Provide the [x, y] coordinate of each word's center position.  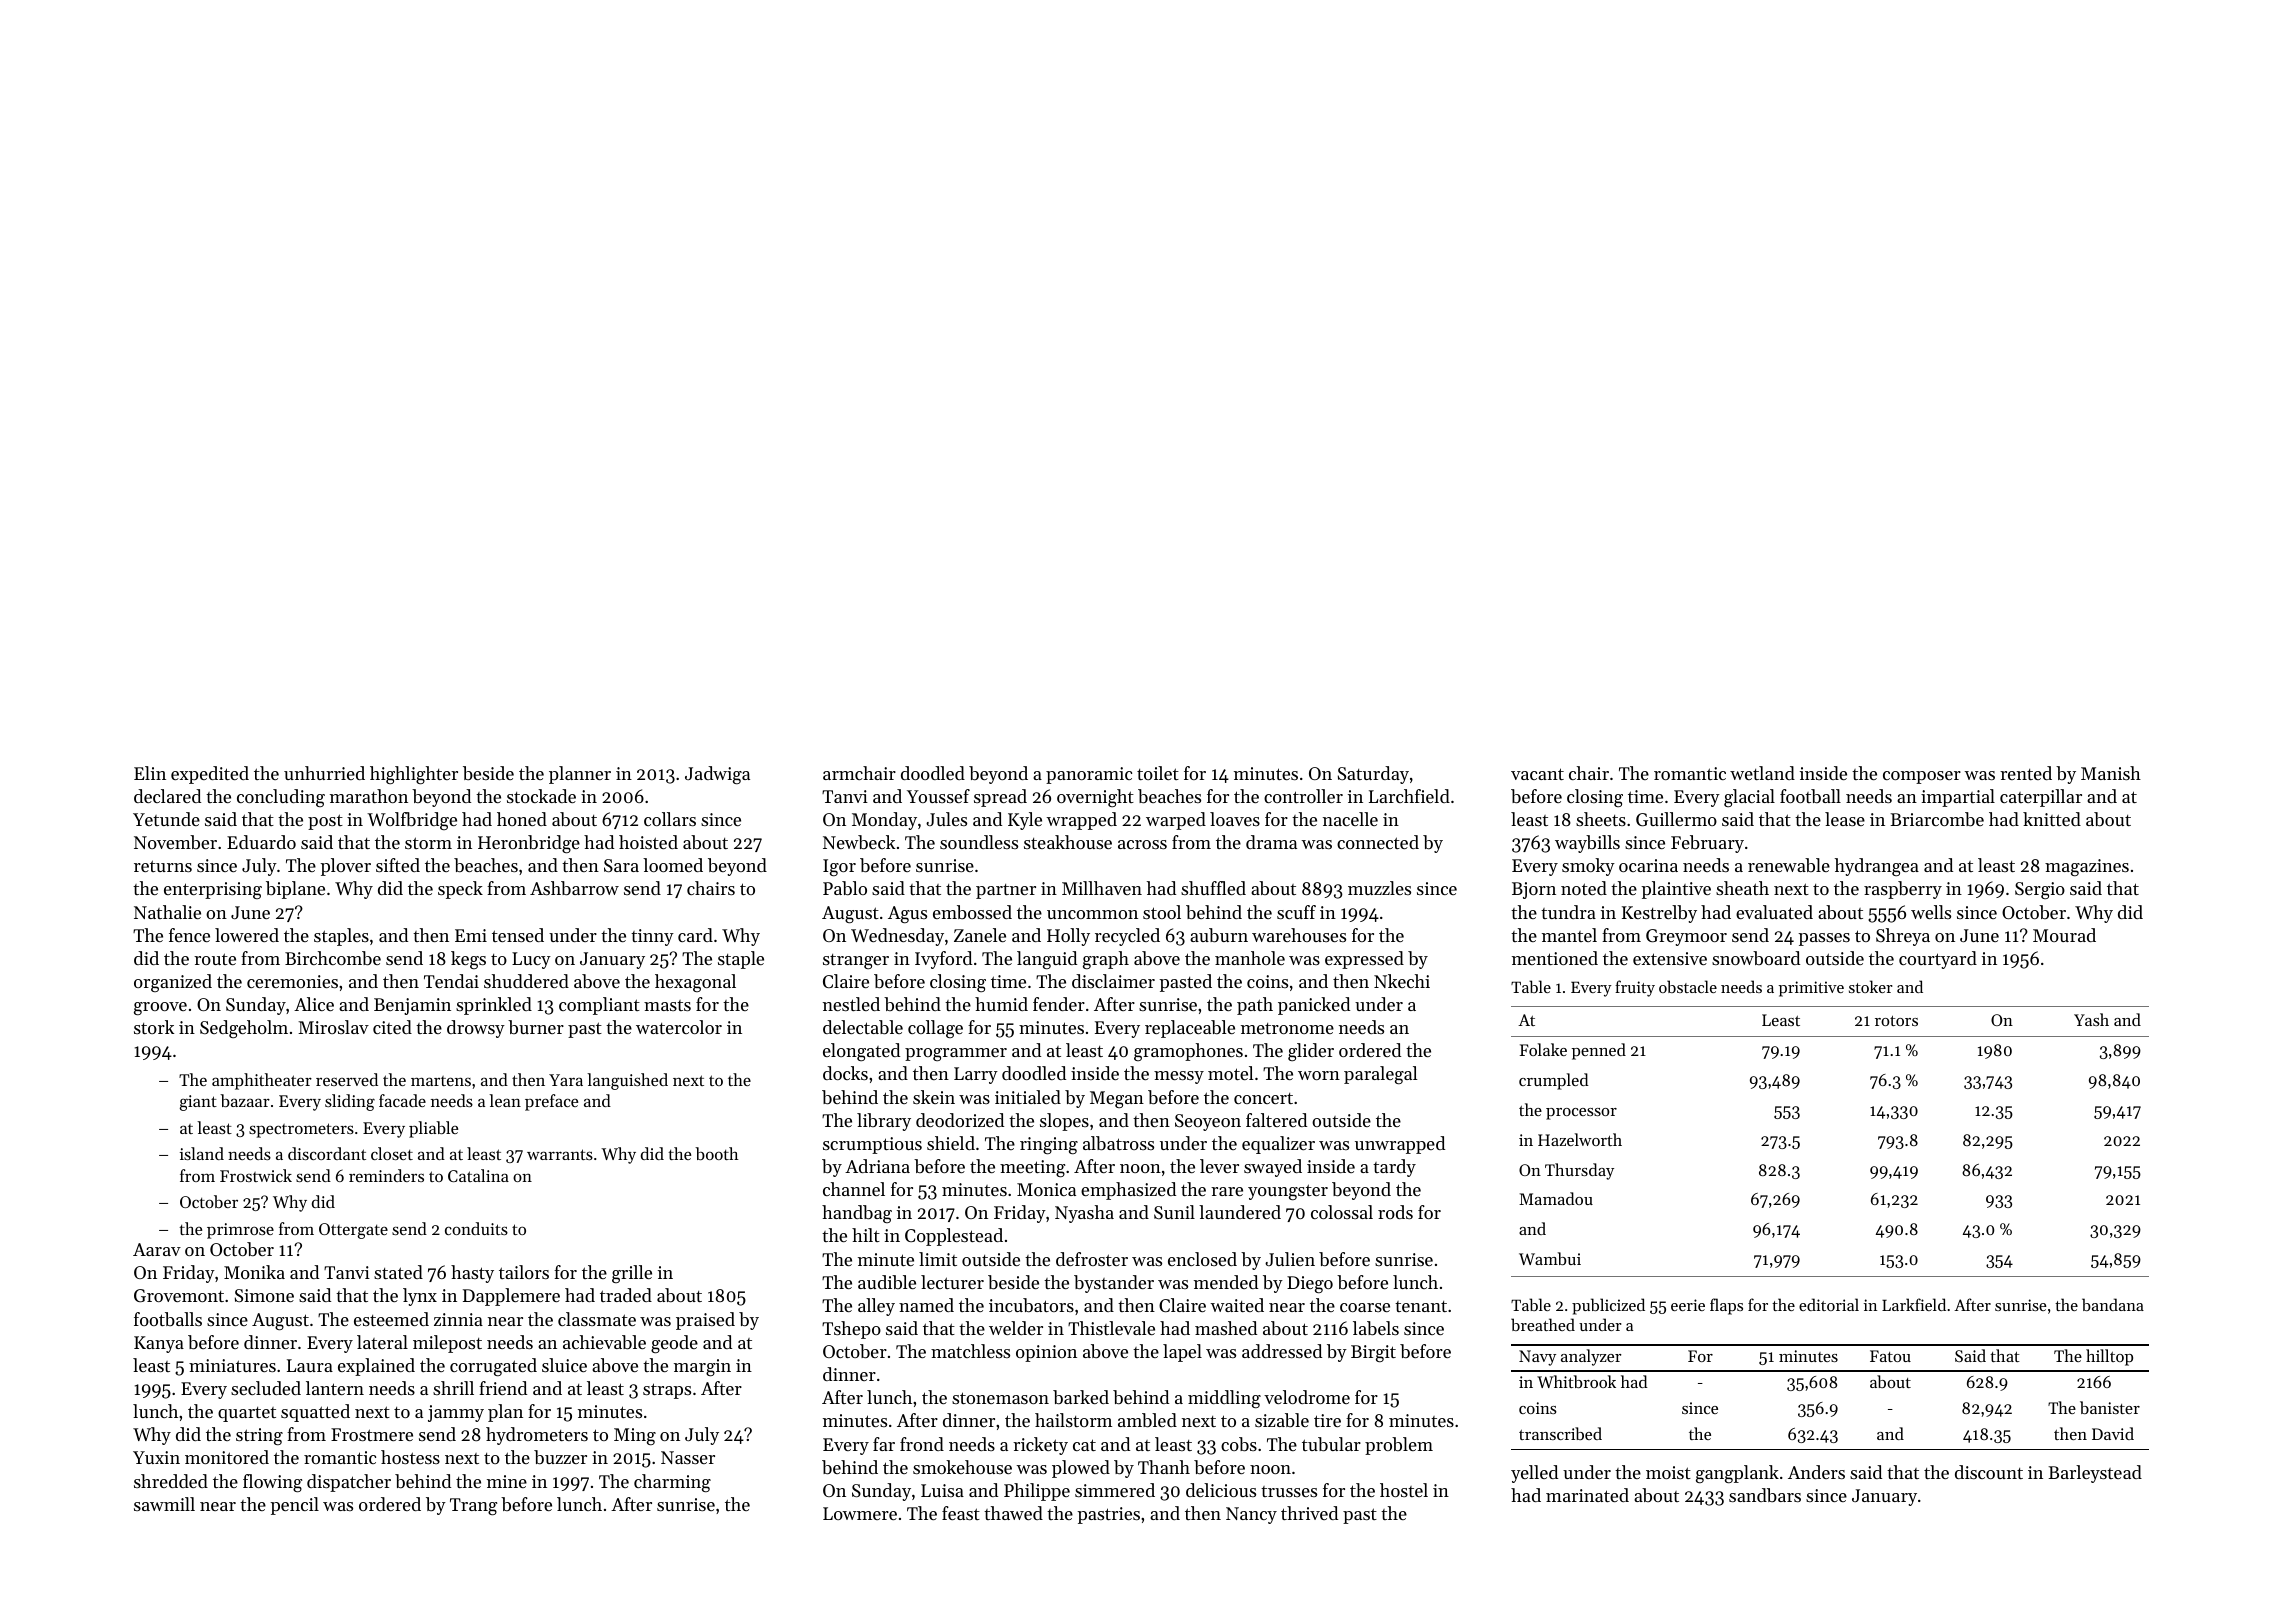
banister [2110, 1407]
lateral [382, 1342]
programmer [956, 1054]
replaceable [1190, 1029]
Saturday [1373, 775]
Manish [2111, 773]
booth [717, 1153]
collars [670, 819]
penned [1599, 1051]
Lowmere [860, 1513]
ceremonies [292, 981]
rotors [1896, 1021]
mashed [1226, 1328]
